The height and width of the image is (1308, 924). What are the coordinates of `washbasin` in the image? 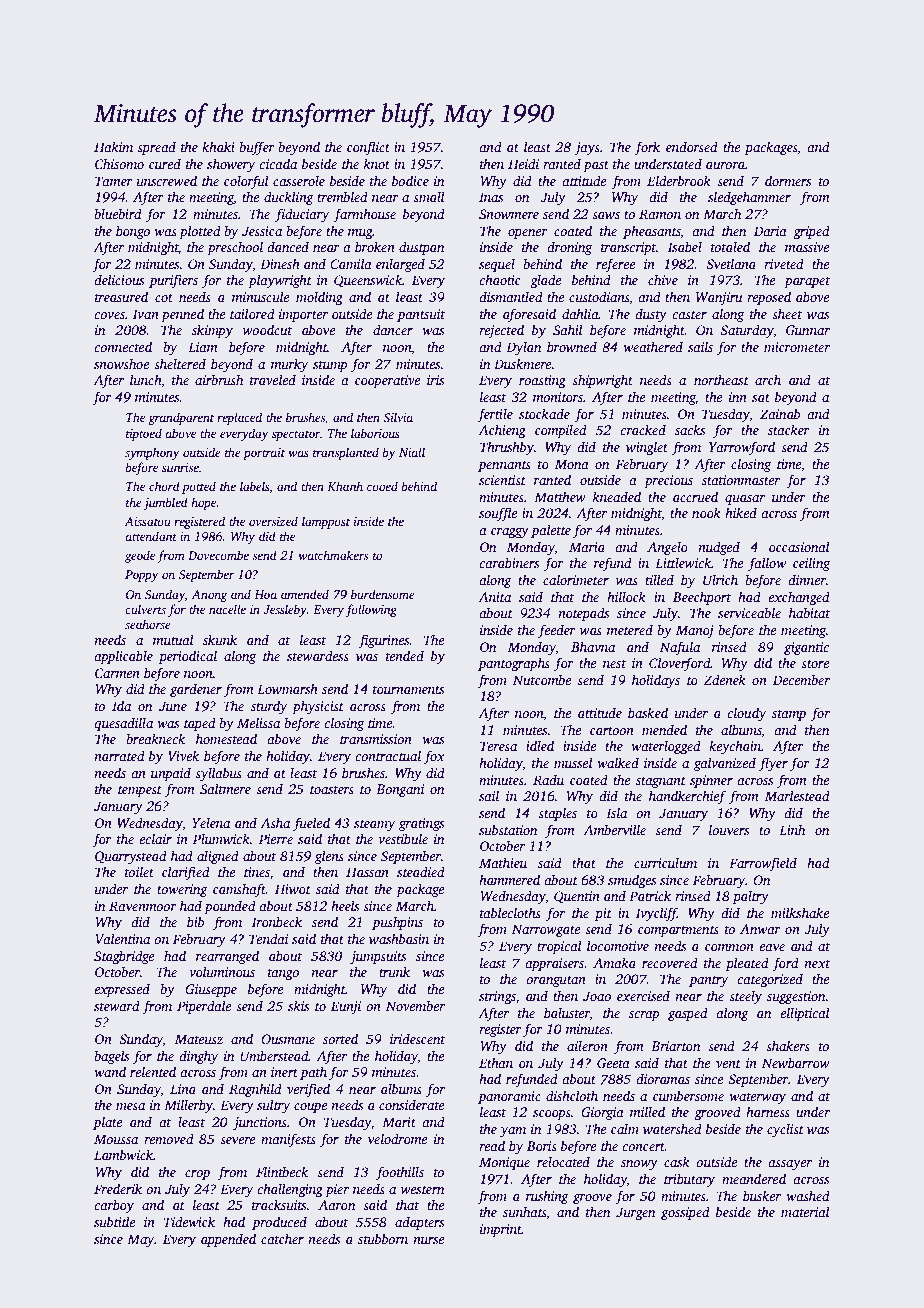 It's located at (399, 938).
